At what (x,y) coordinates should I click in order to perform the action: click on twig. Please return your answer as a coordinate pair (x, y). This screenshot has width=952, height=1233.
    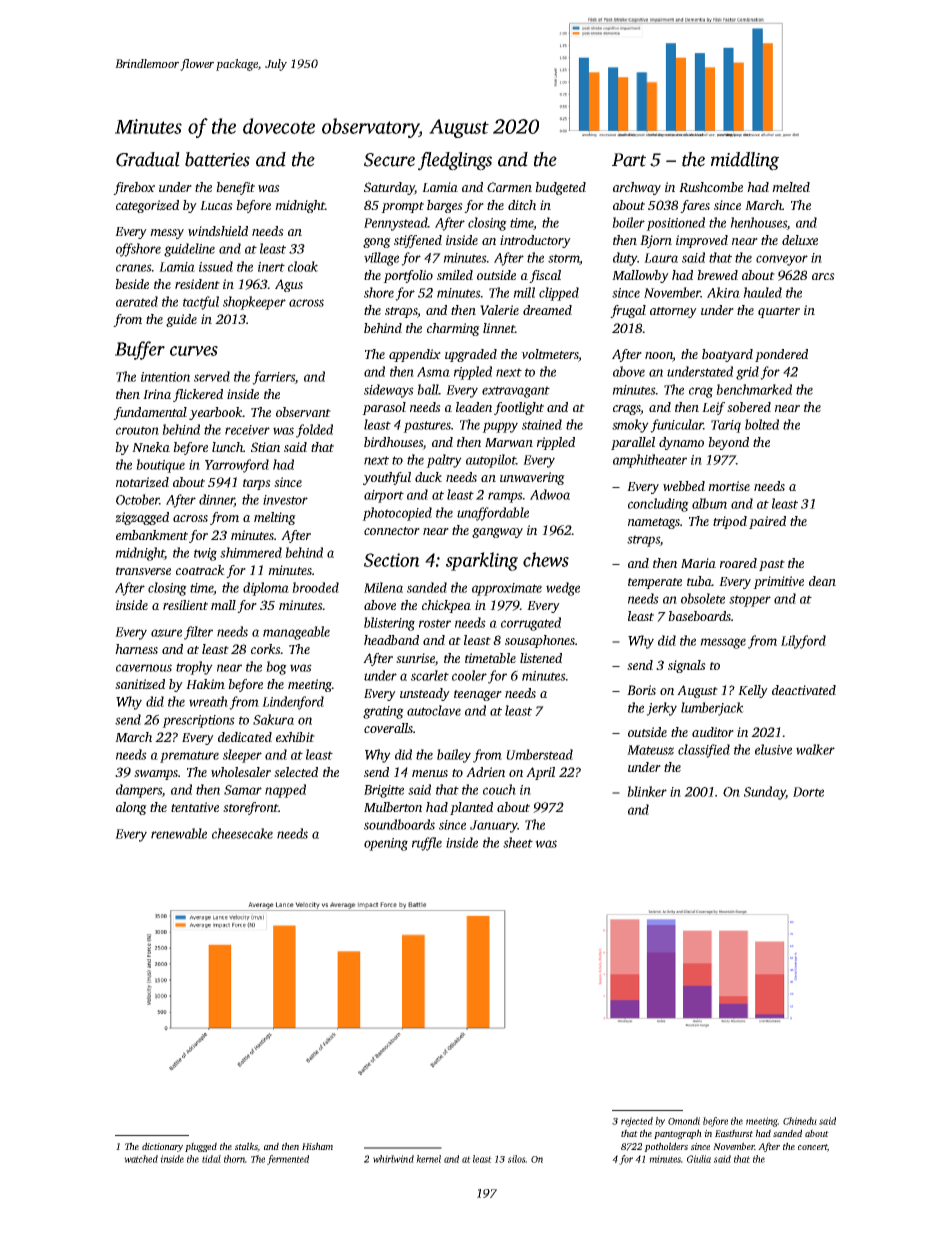
    Looking at the image, I should click on (205, 554).
